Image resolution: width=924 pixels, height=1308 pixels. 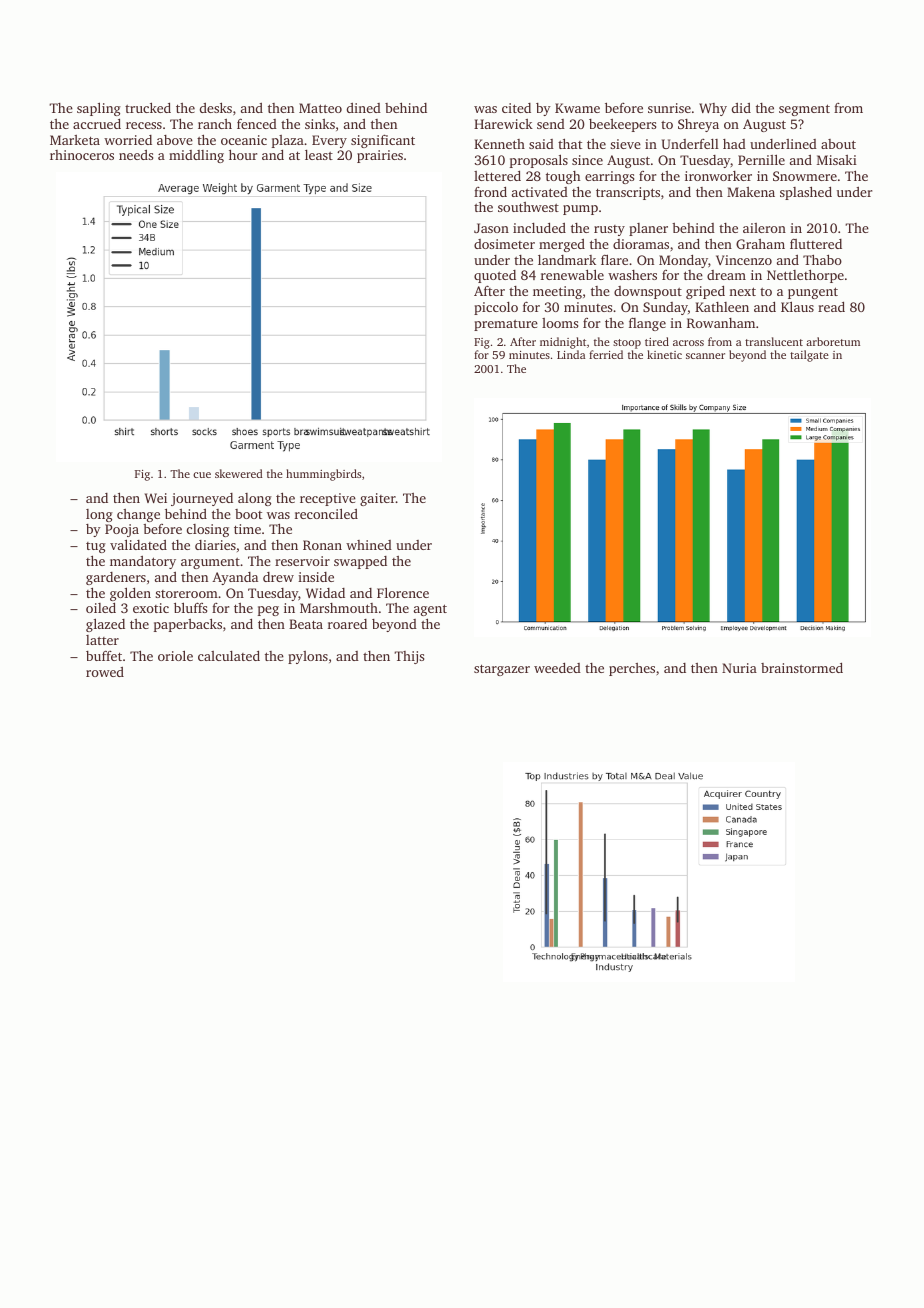 What do you see at coordinates (380, 156) in the page?
I see `prairies` at bounding box center [380, 156].
